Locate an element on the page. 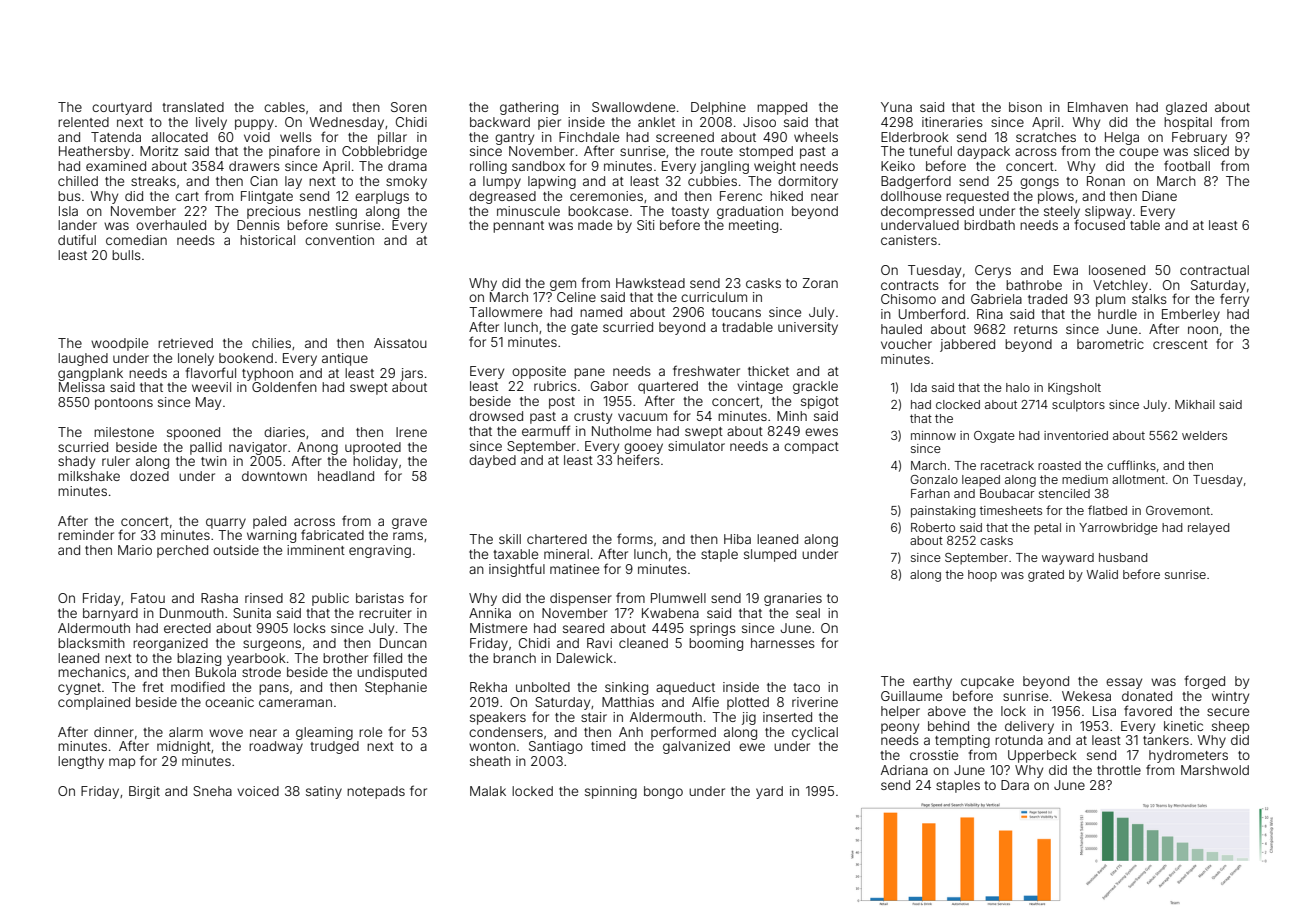  Soren is located at coordinates (409, 107).
